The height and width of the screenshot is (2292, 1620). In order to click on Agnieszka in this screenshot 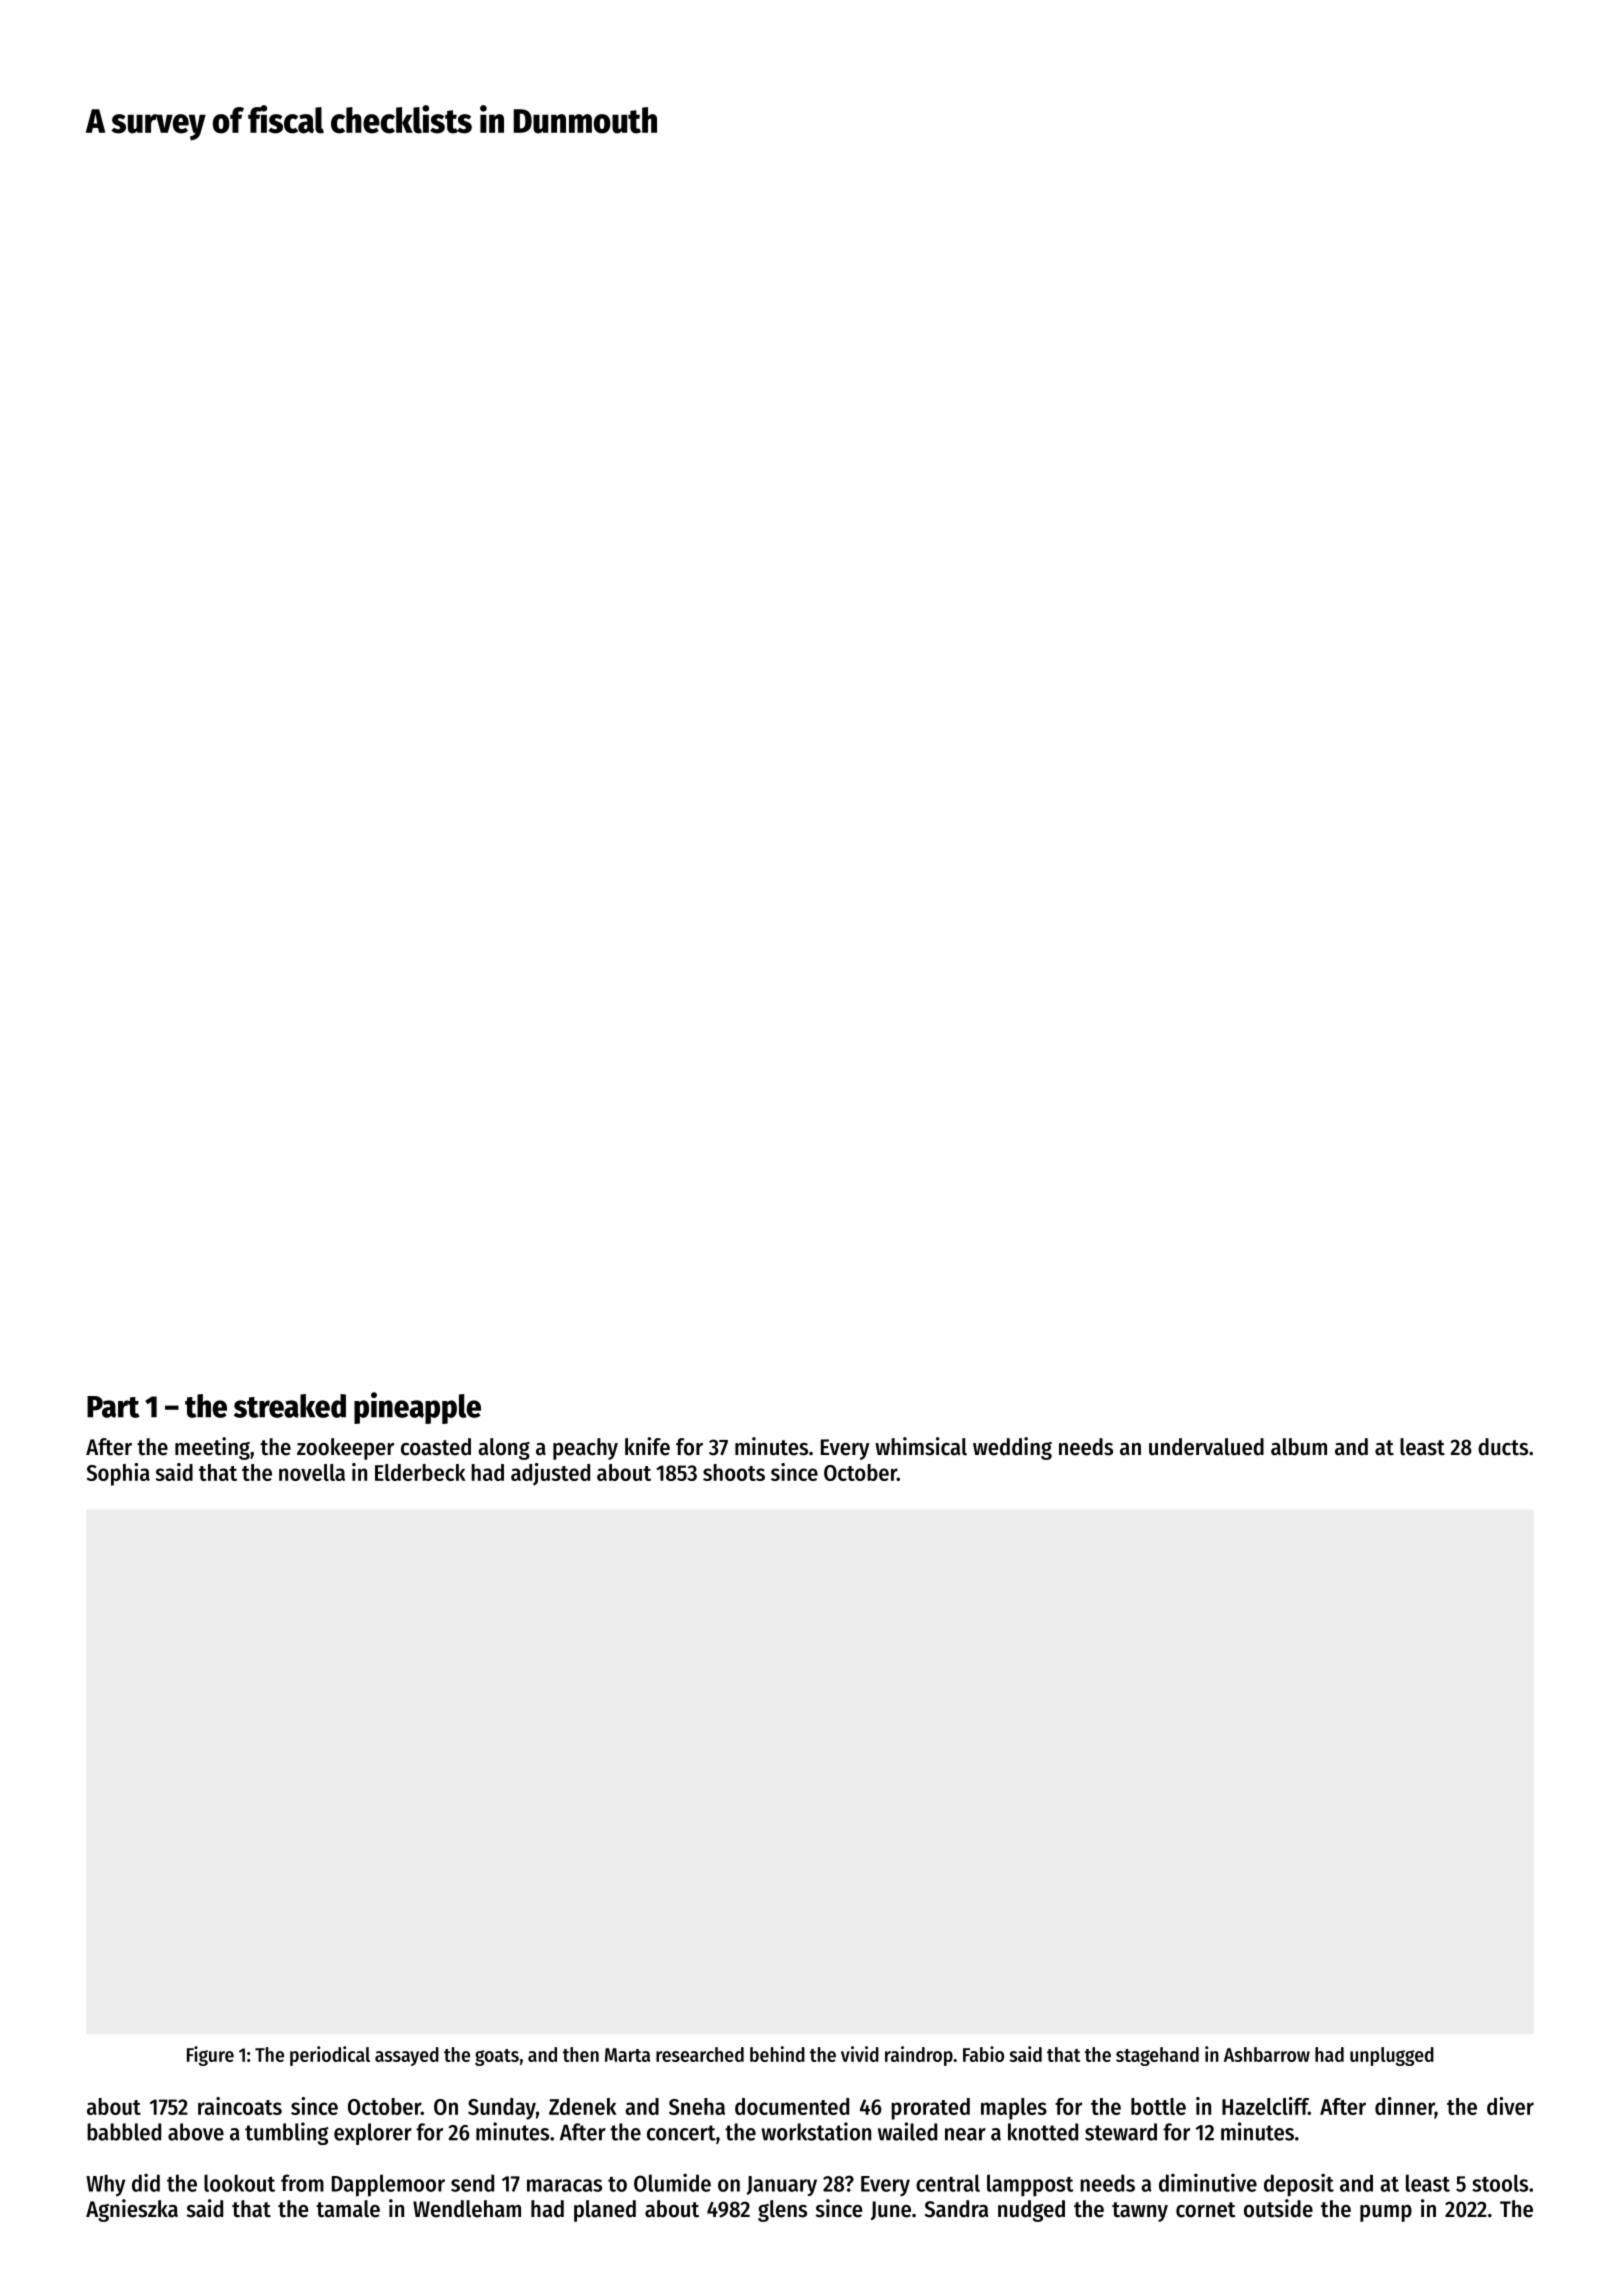, I will do `click(132, 2210)`.
